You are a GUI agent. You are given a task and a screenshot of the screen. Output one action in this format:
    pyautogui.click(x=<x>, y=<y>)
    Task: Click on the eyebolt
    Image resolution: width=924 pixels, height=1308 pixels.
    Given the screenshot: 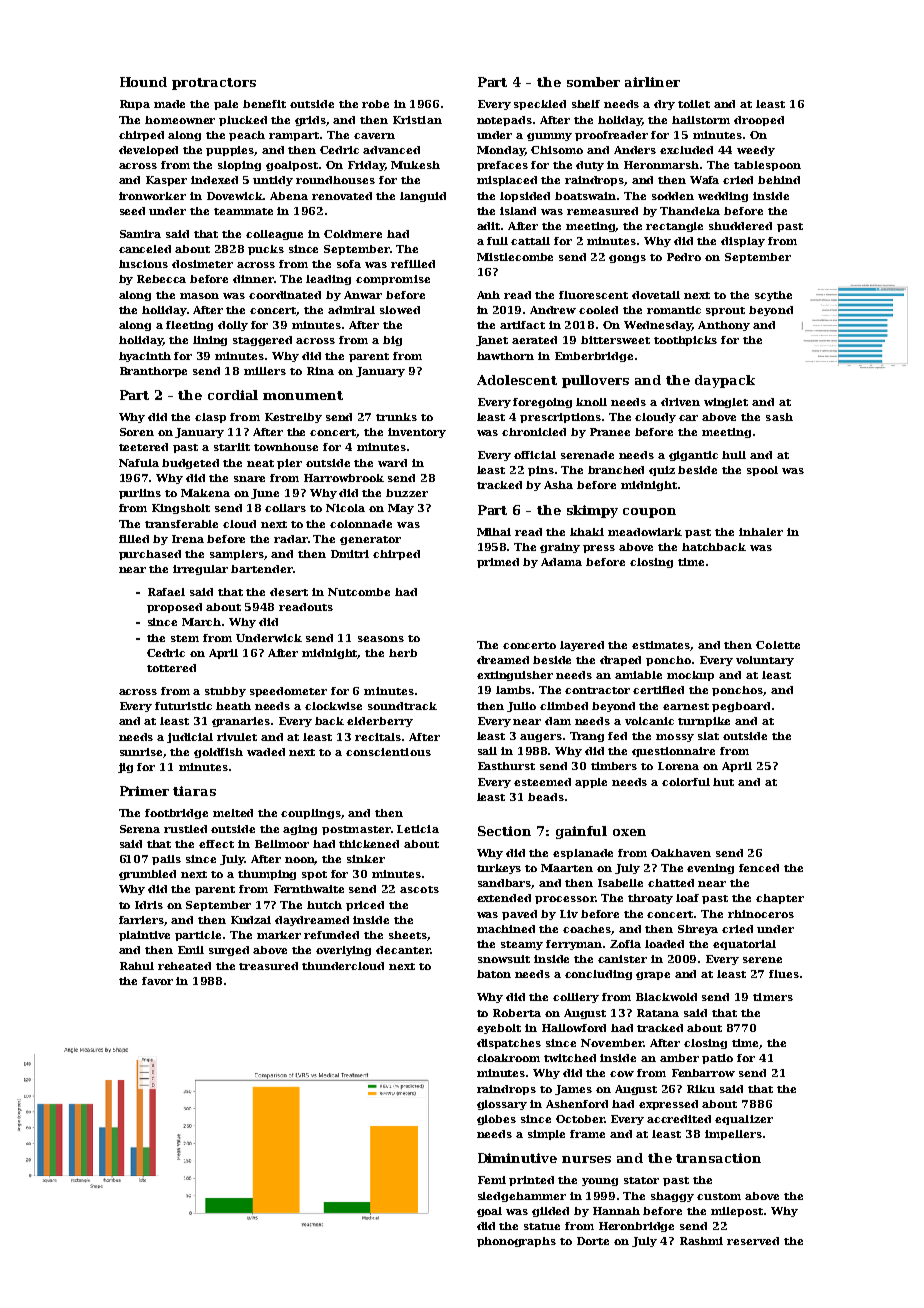 What is the action you would take?
    pyautogui.click(x=499, y=1029)
